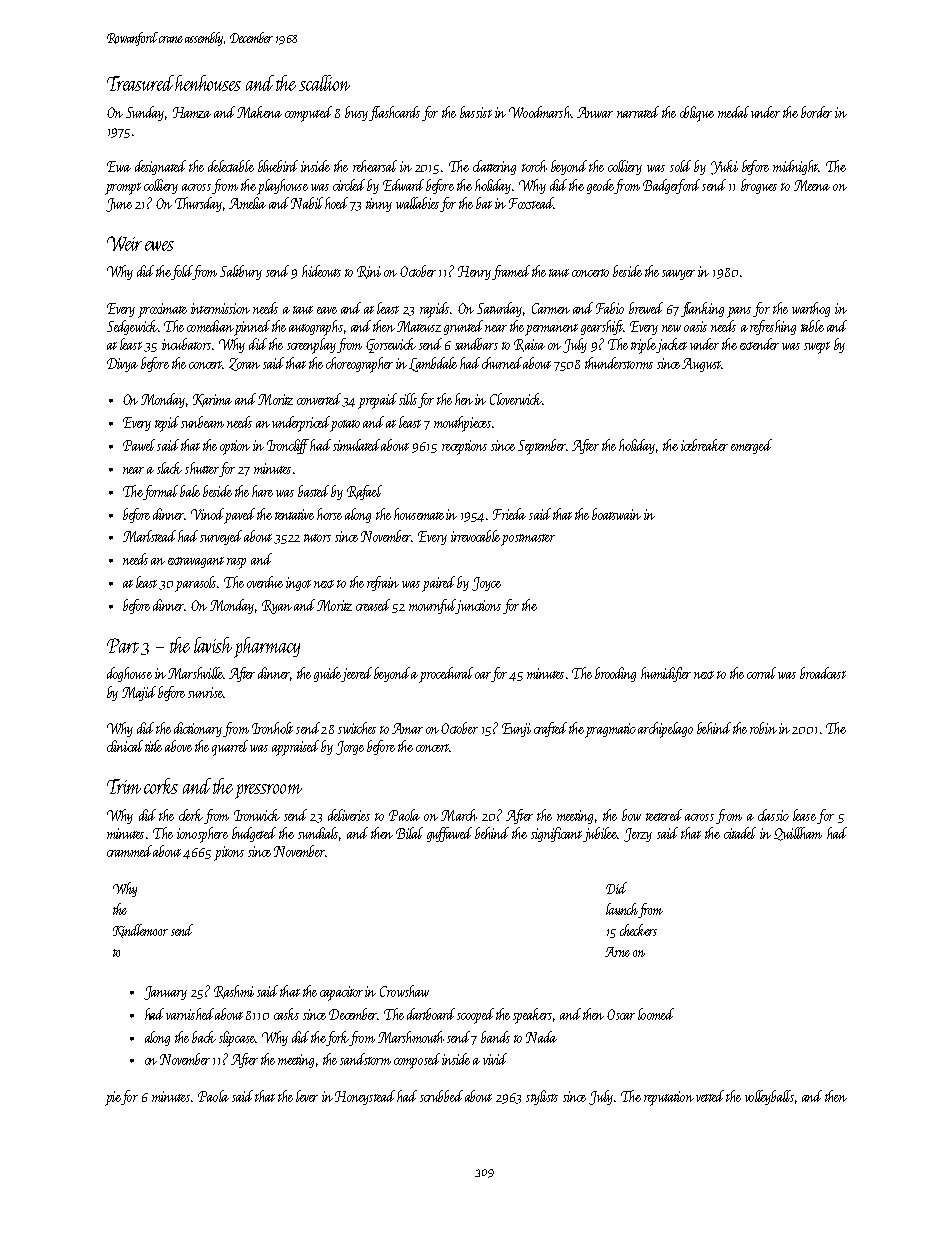 The width and height of the image is (952, 1233). Describe the element at coordinates (551, 308) in the image. I see `Carmen` at that location.
